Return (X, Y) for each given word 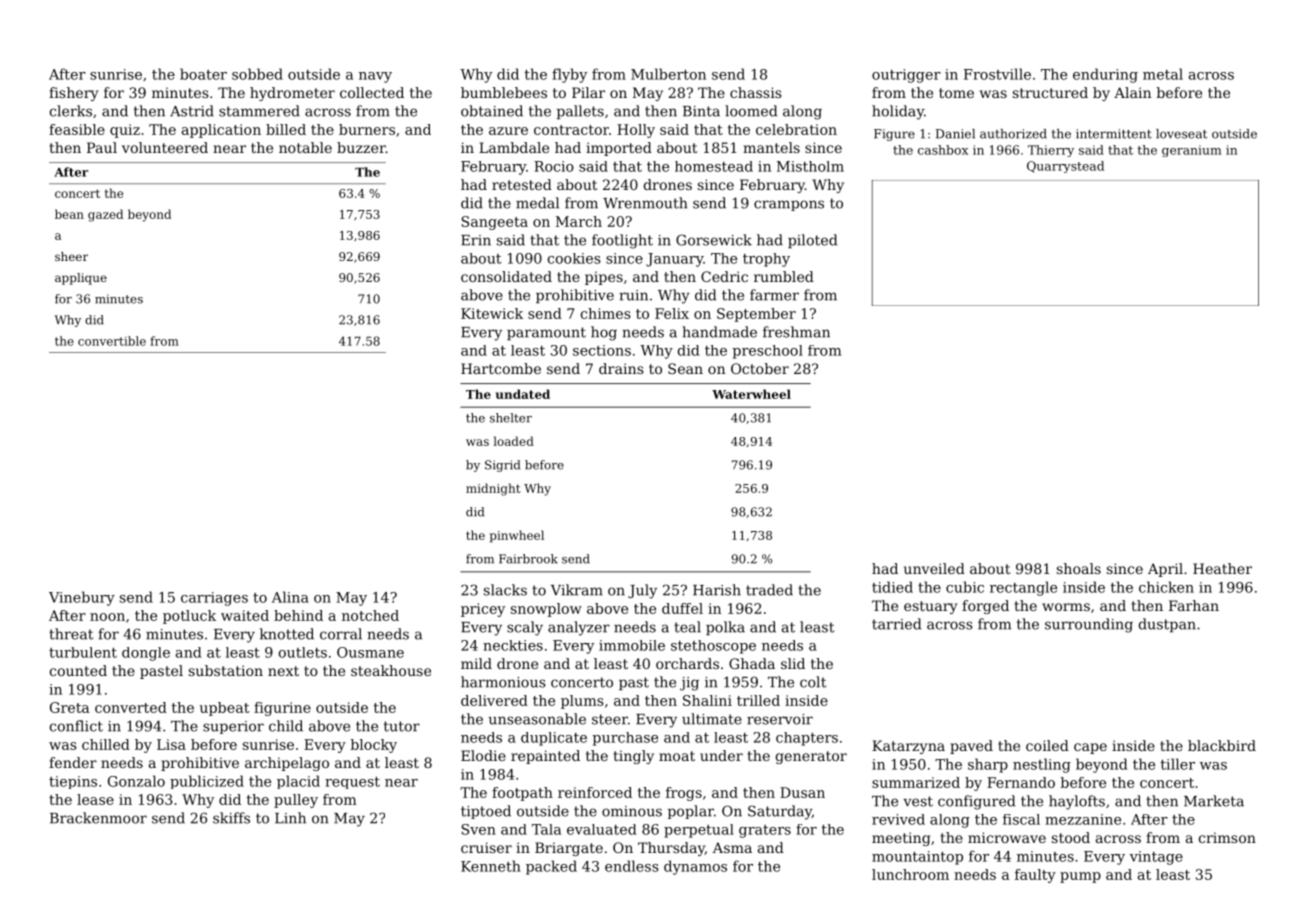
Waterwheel (751, 394)
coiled (1047, 745)
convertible (112, 341)
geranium (1191, 151)
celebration (796, 129)
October (760, 368)
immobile (632, 645)
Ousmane (370, 652)
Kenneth (491, 866)
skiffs (231, 818)
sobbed (257, 74)
